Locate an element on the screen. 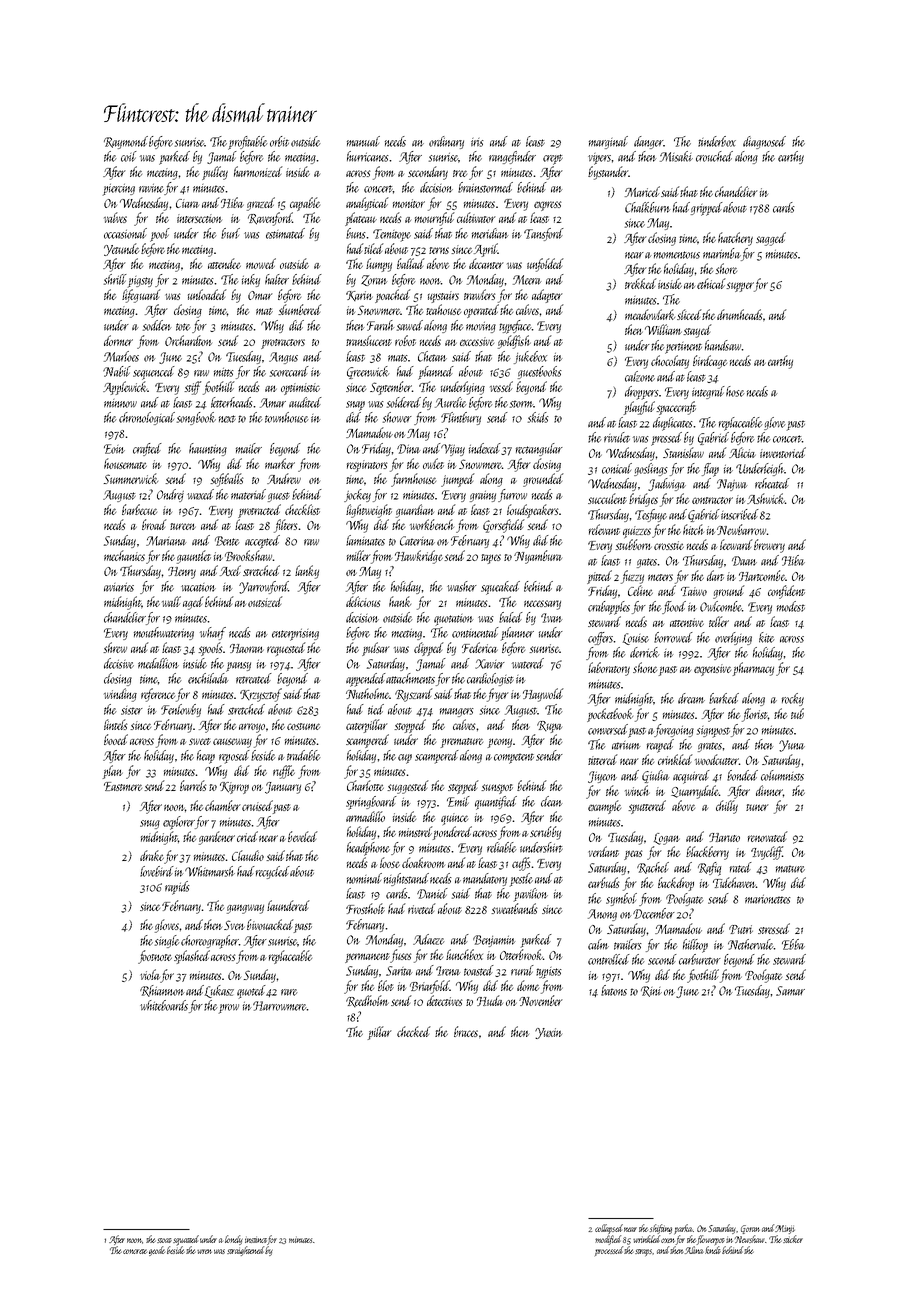  whiteboards is located at coordinates (164, 1005).
